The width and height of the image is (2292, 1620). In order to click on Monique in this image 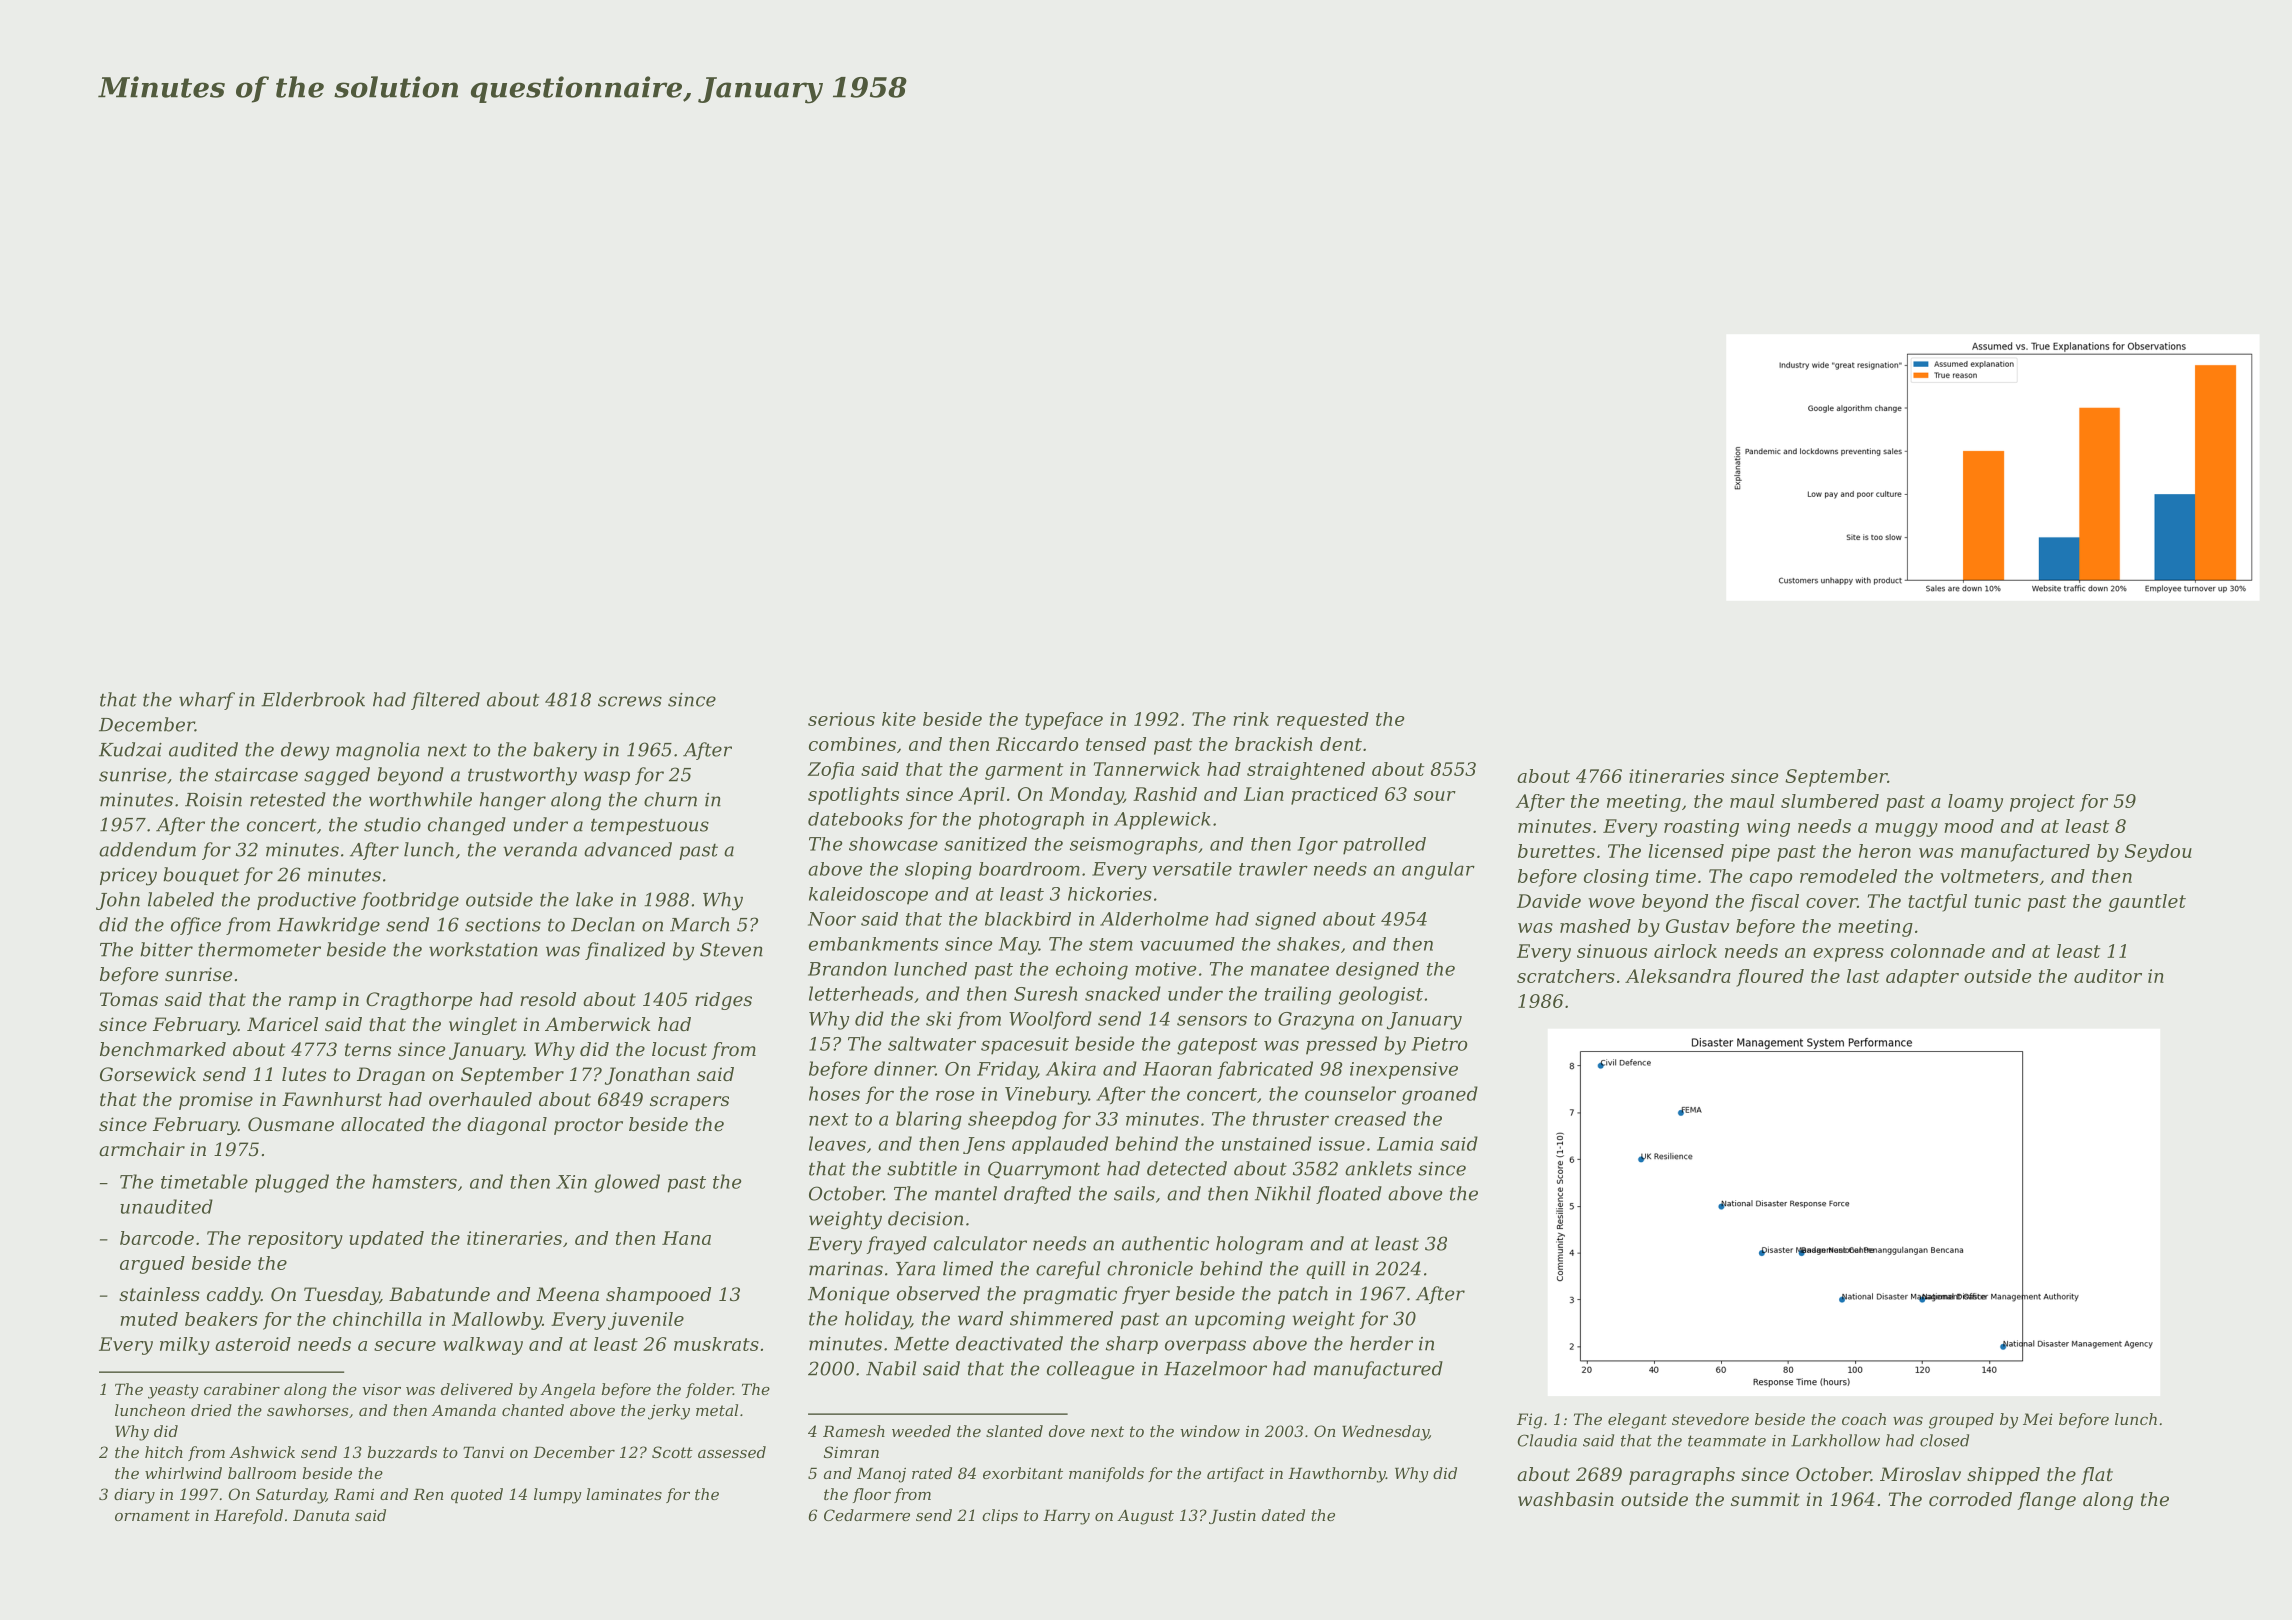, I will do `click(848, 1295)`.
